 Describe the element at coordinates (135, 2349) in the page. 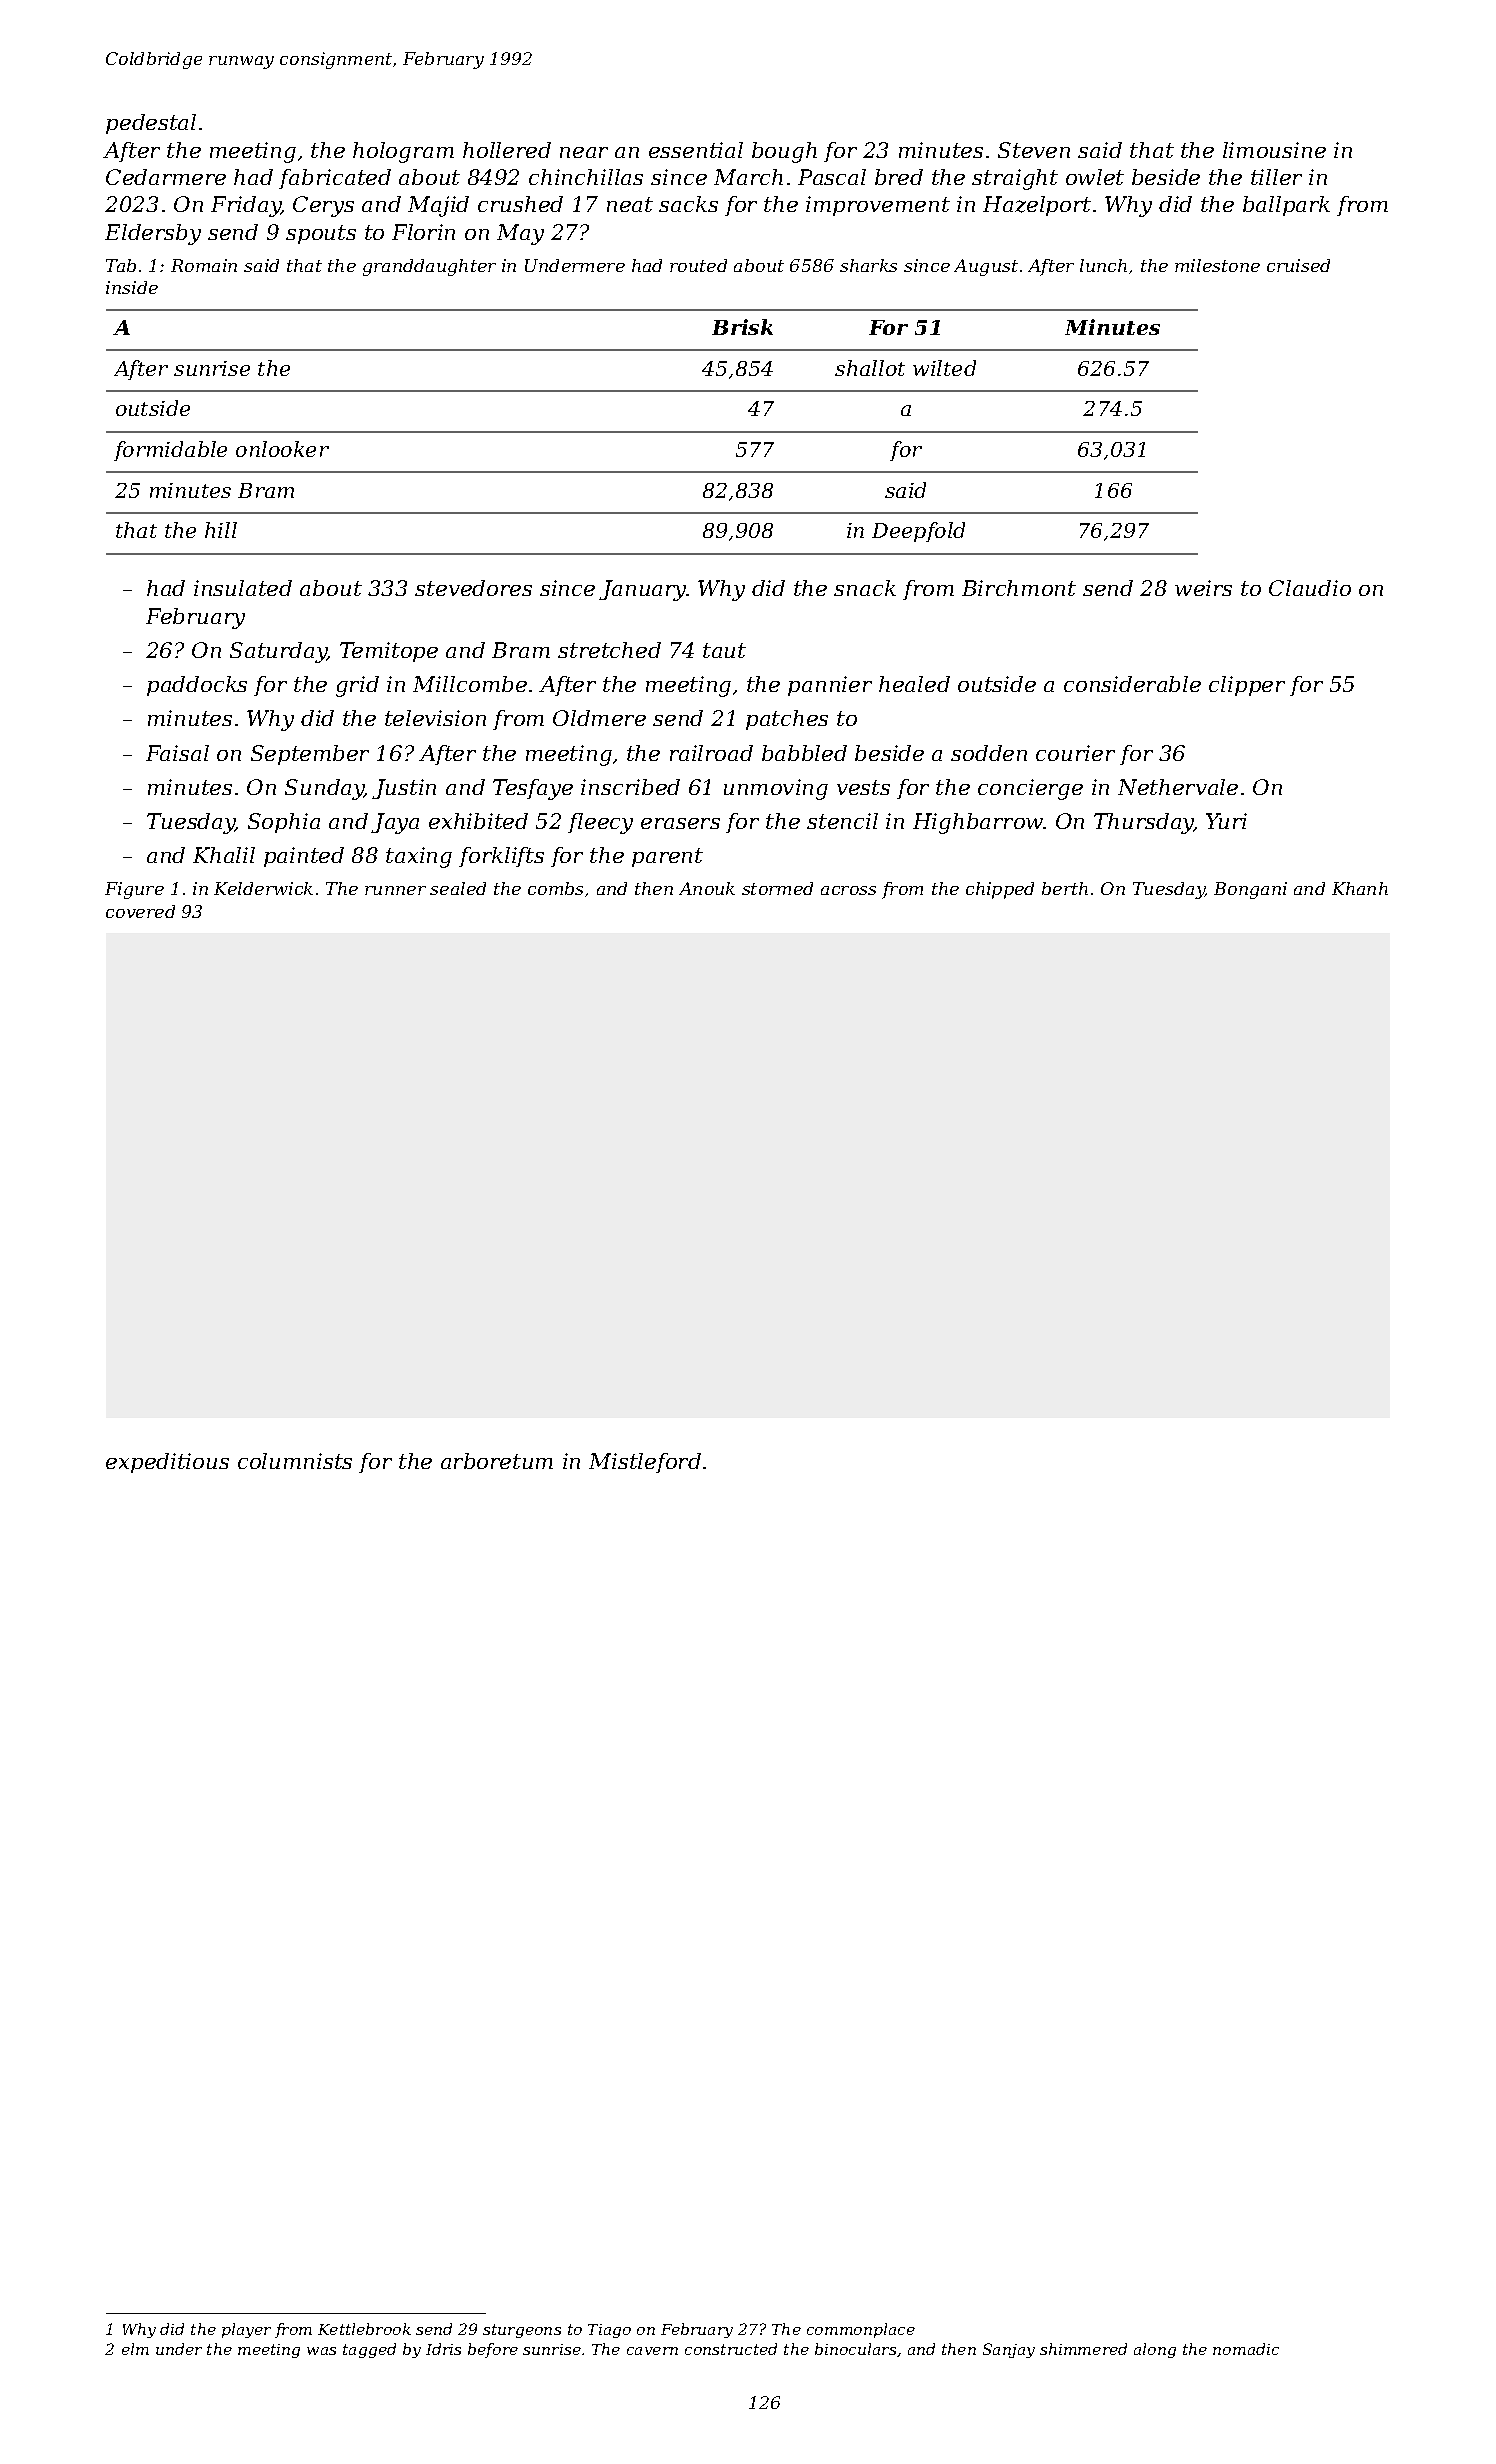

I see `elm` at that location.
